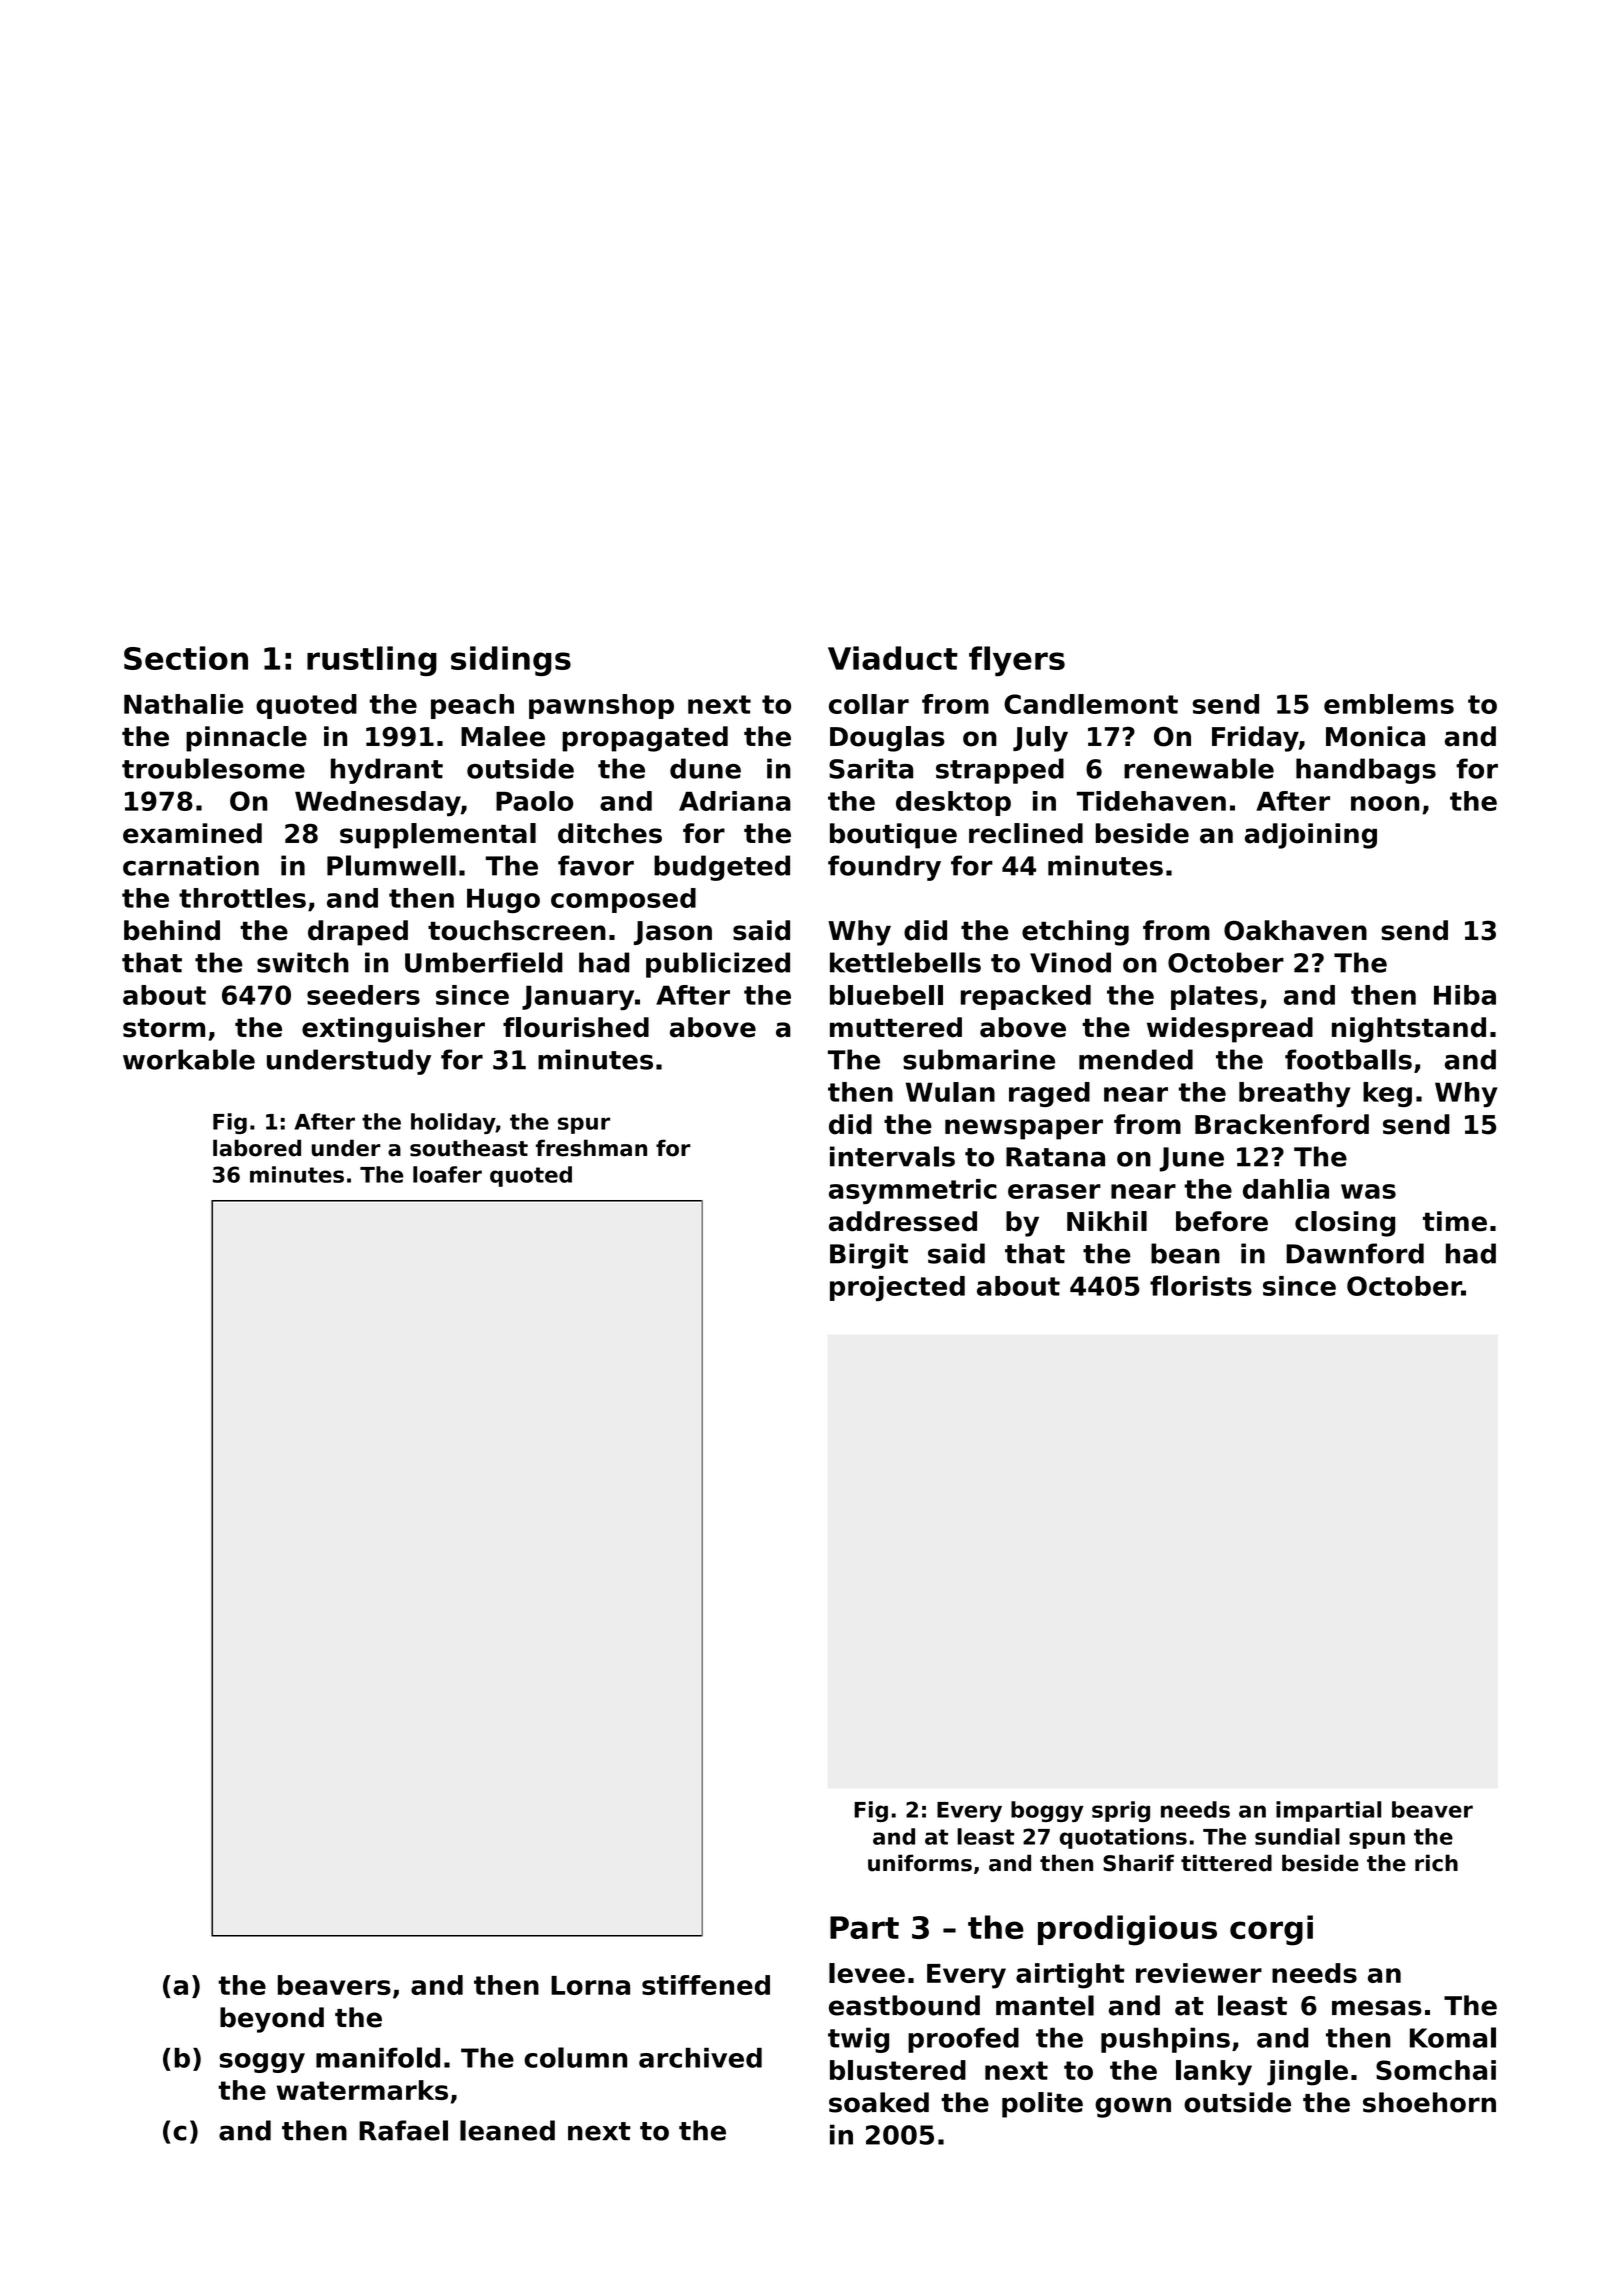 This screenshot has height=2292, width=1620. Describe the element at coordinates (1042, 2105) in the screenshot. I see `polite` at that location.
